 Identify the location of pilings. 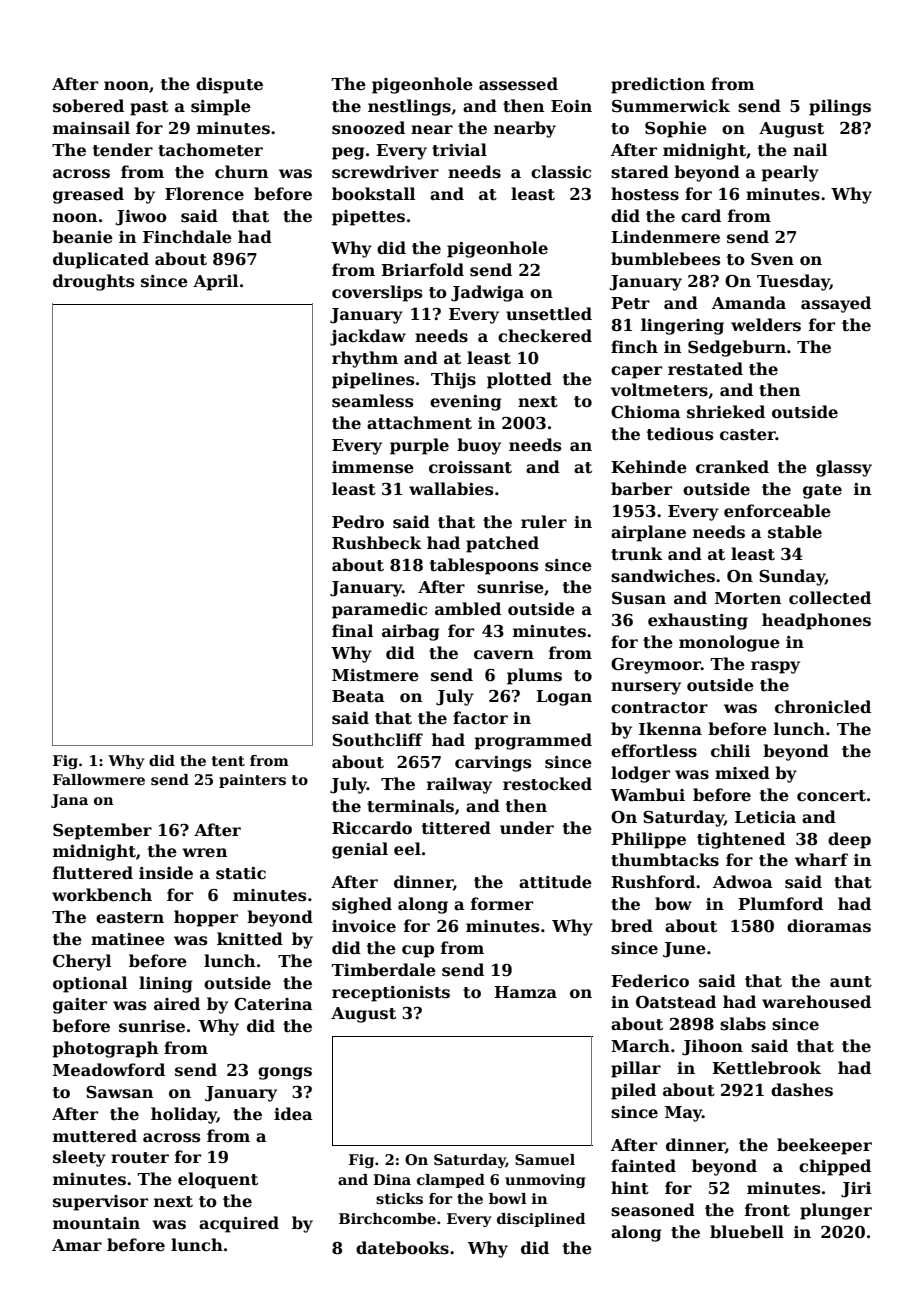
(840, 107).
